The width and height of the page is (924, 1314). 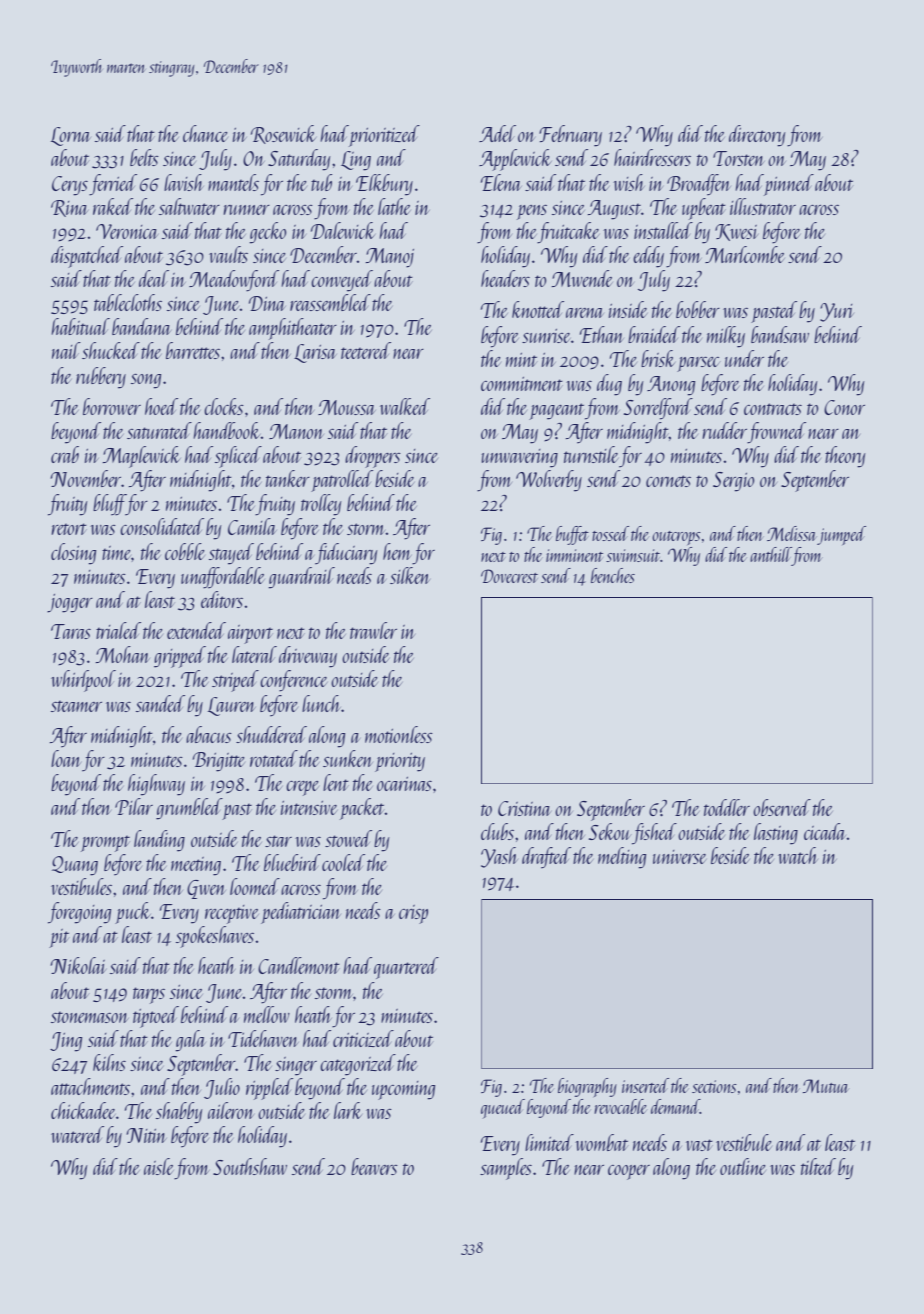 What do you see at coordinates (374, 1166) in the page?
I see `beavers` at bounding box center [374, 1166].
